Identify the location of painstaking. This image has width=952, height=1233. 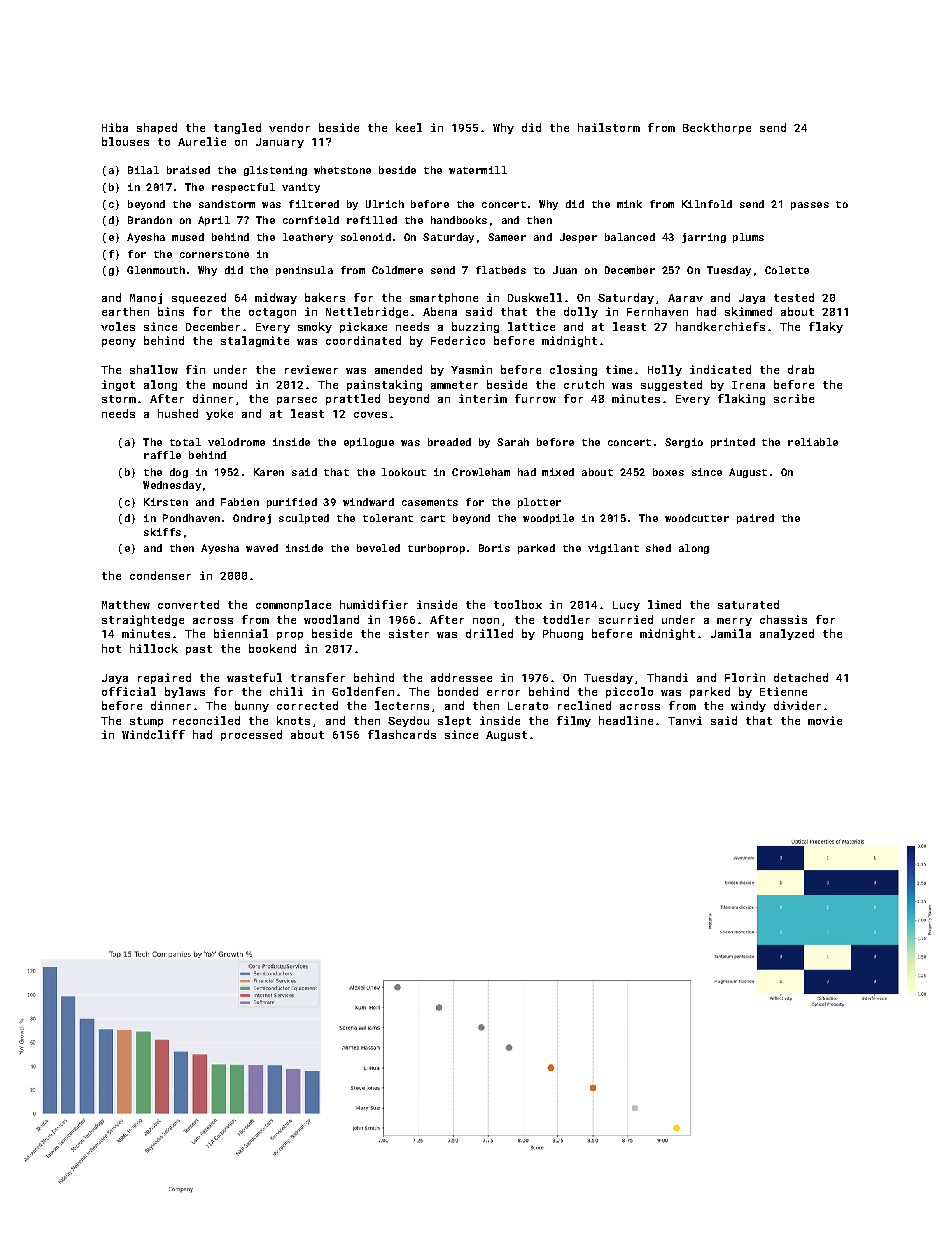
(384, 385).
